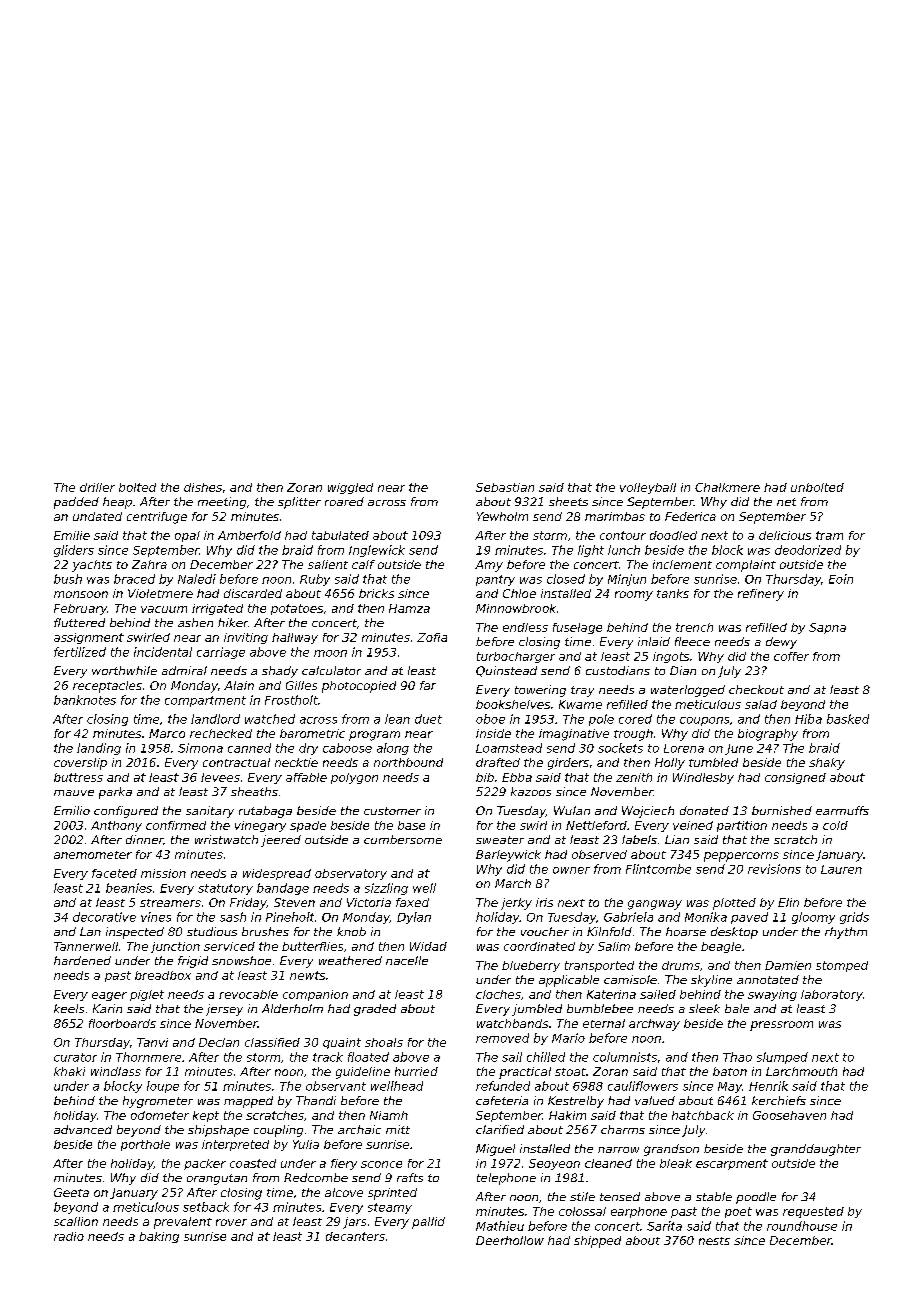 The image size is (924, 1308). Describe the element at coordinates (104, 917) in the document. I see `decorative` at that location.
